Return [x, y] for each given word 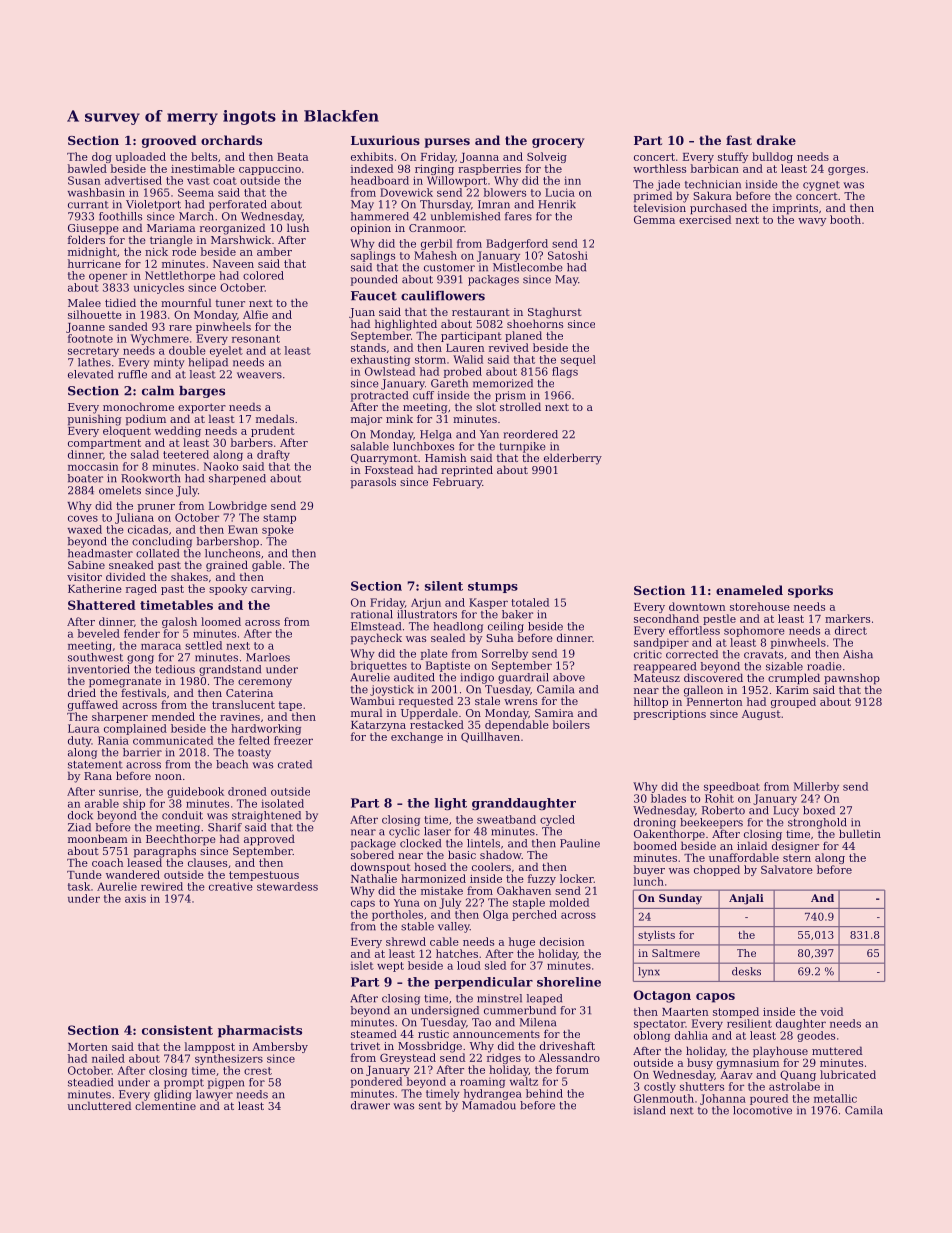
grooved [169, 141]
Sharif [225, 827]
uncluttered [99, 1105]
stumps [493, 587]
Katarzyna [378, 726]
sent [430, 1106]
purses [447, 143]
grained [227, 566]
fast [739, 140]
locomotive [762, 1110]
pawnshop [852, 679]
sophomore [754, 631]
